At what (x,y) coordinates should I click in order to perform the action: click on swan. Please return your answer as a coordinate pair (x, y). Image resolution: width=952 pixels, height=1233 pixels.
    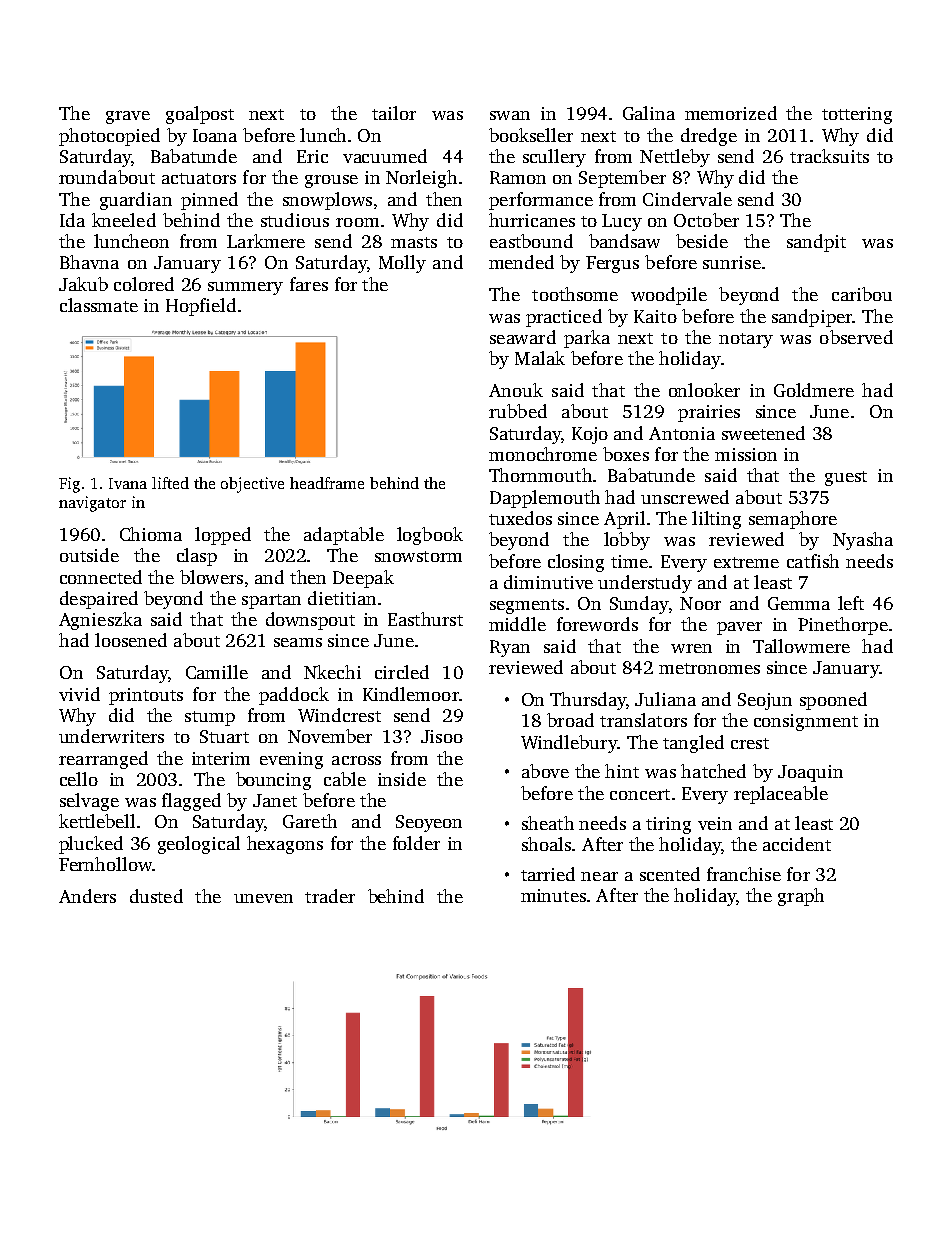
    Looking at the image, I should click on (510, 115).
